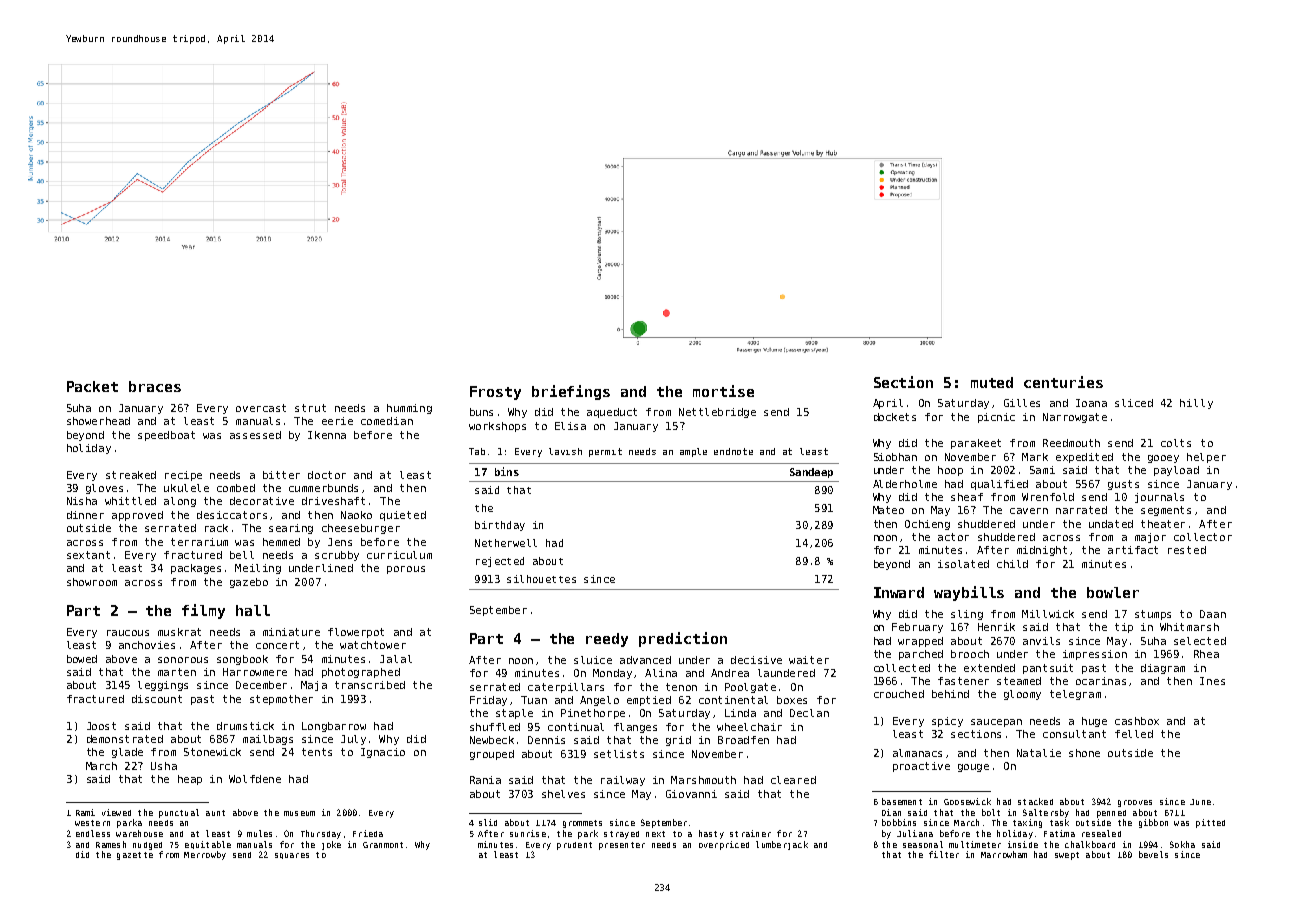 The width and height of the screenshot is (1308, 924). I want to click on felled, so click(1134, 734).
